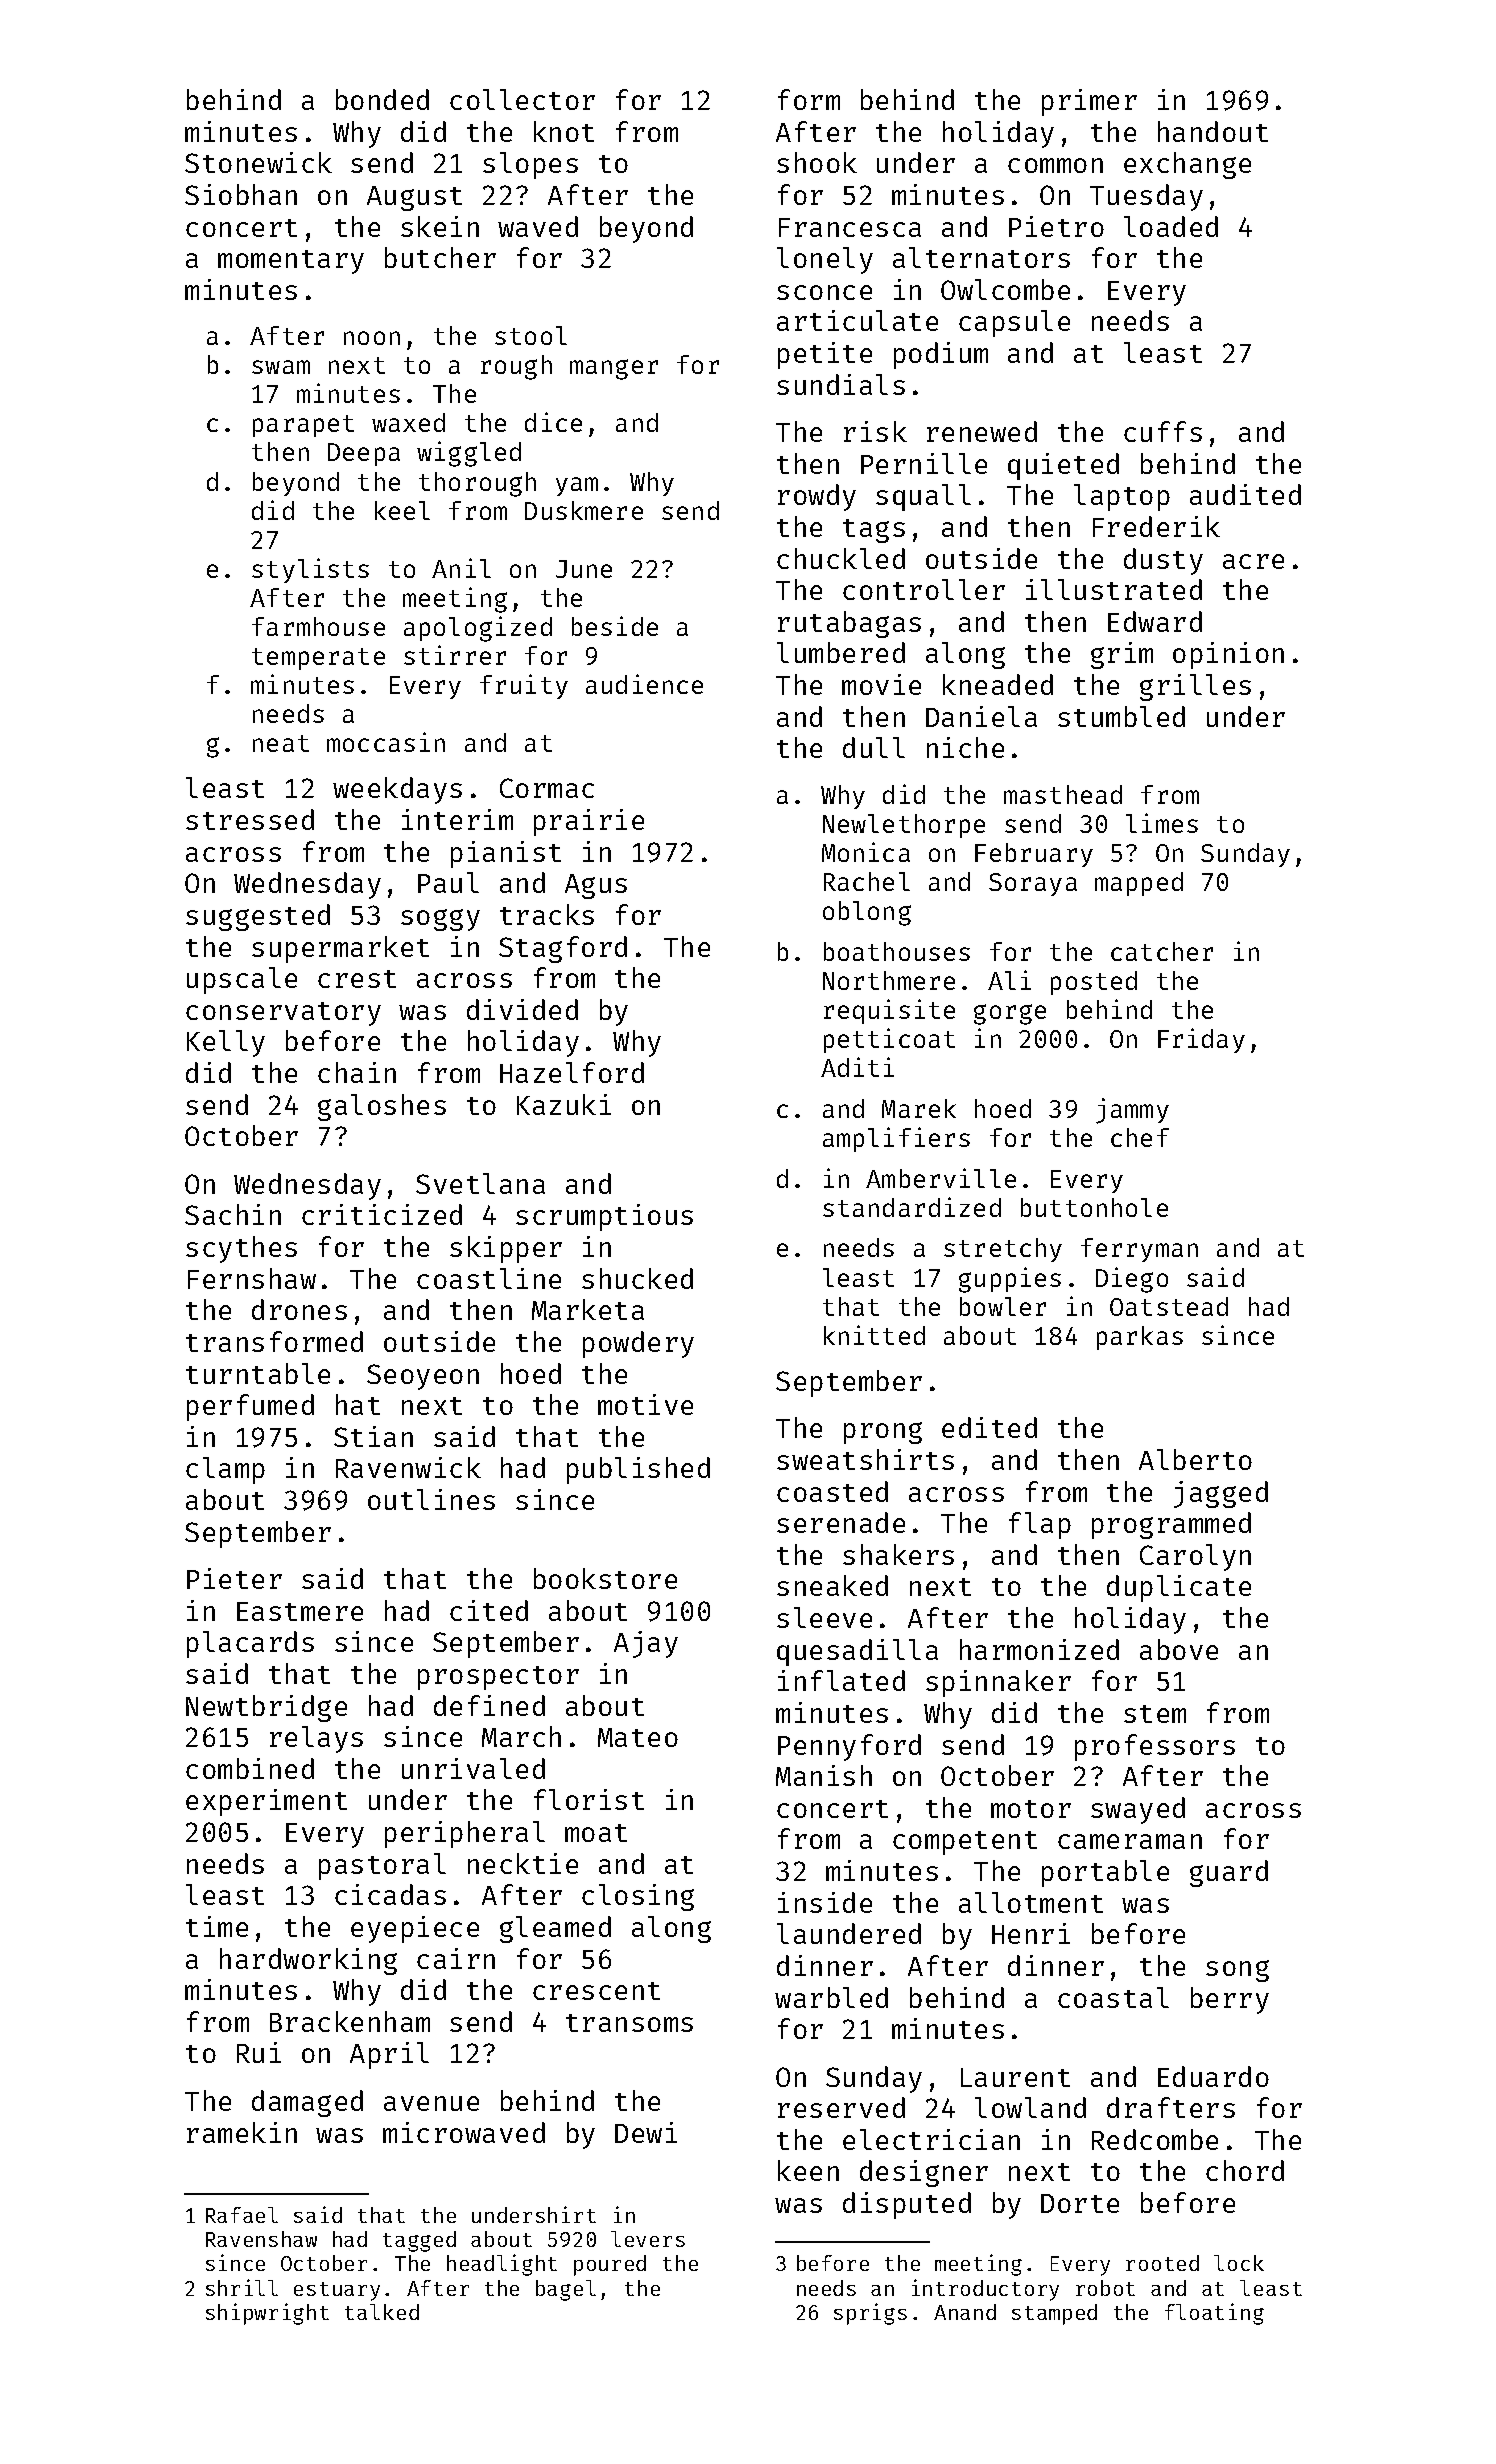 Image resolution: width=1496 pixels, height=2464 pixels. I want to click on primer, so click(1089, 102).
